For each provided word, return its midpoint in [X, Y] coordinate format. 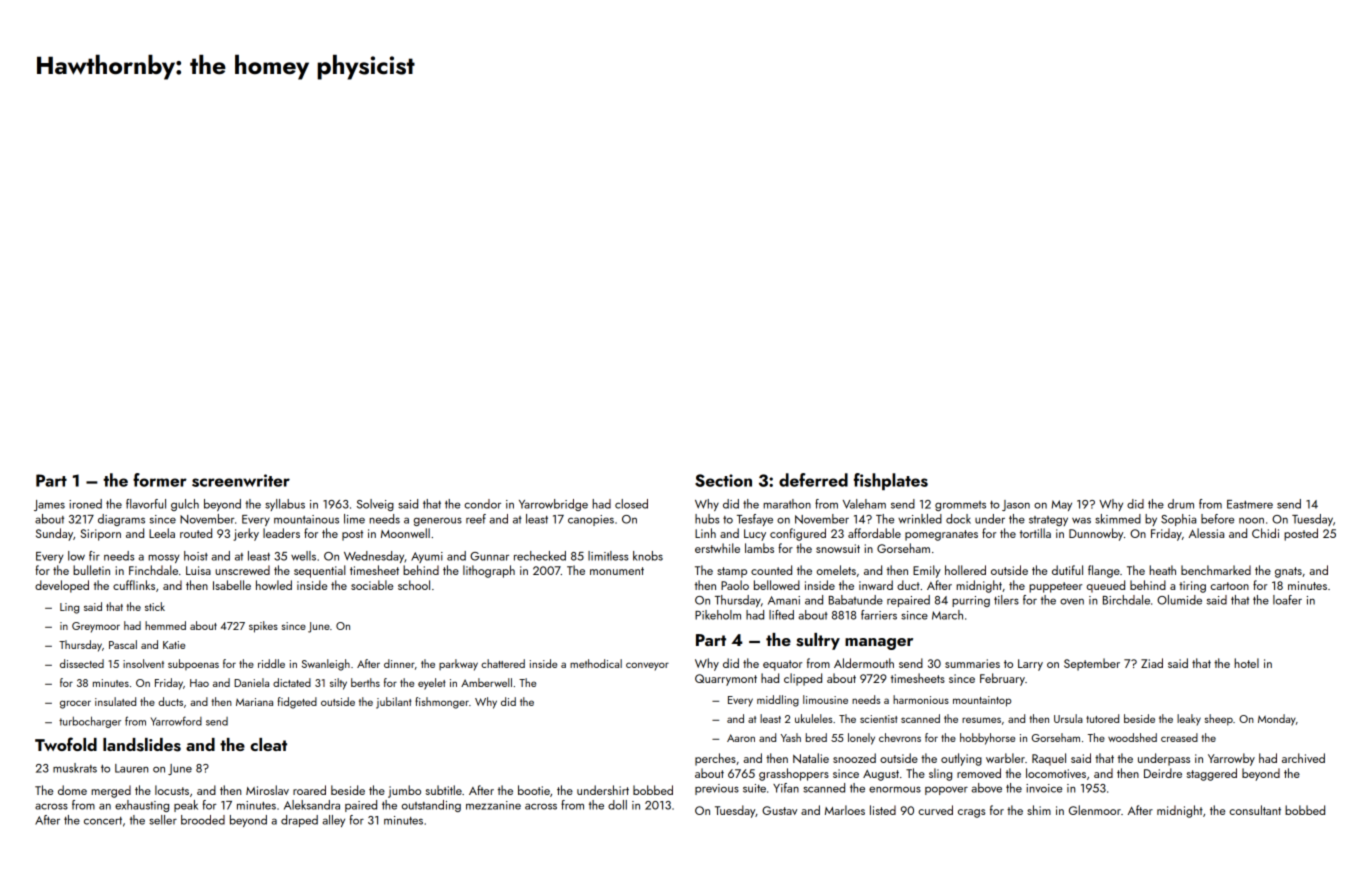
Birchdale [1126, 600]
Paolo [735, 585]
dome [72, 790]
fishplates [891, 481]
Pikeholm [718, 615]
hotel [1246, 663]
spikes [263, 627]
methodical [596, 663]
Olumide [1179, 600]
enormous [895, 789]
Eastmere [1250, 504]
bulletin [91, 570]
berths [365, 682]
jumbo [404, 791]
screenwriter [241, 480]
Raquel [1049, 759]
